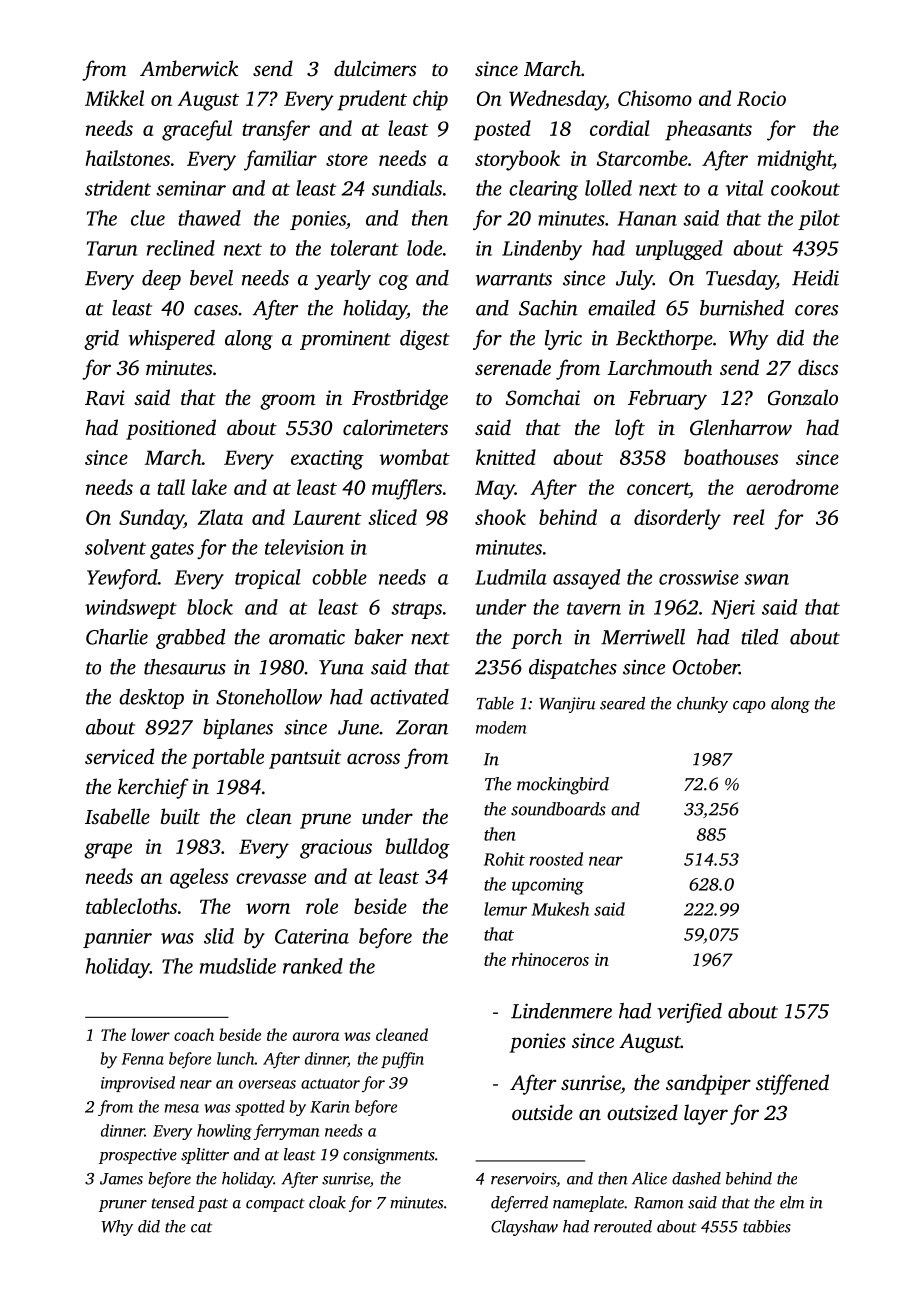 The image size is (924, 1311). What do you see at coordinates (643, 637) in the image?
I see `Merriwell` at bounding box center [643, 637].
